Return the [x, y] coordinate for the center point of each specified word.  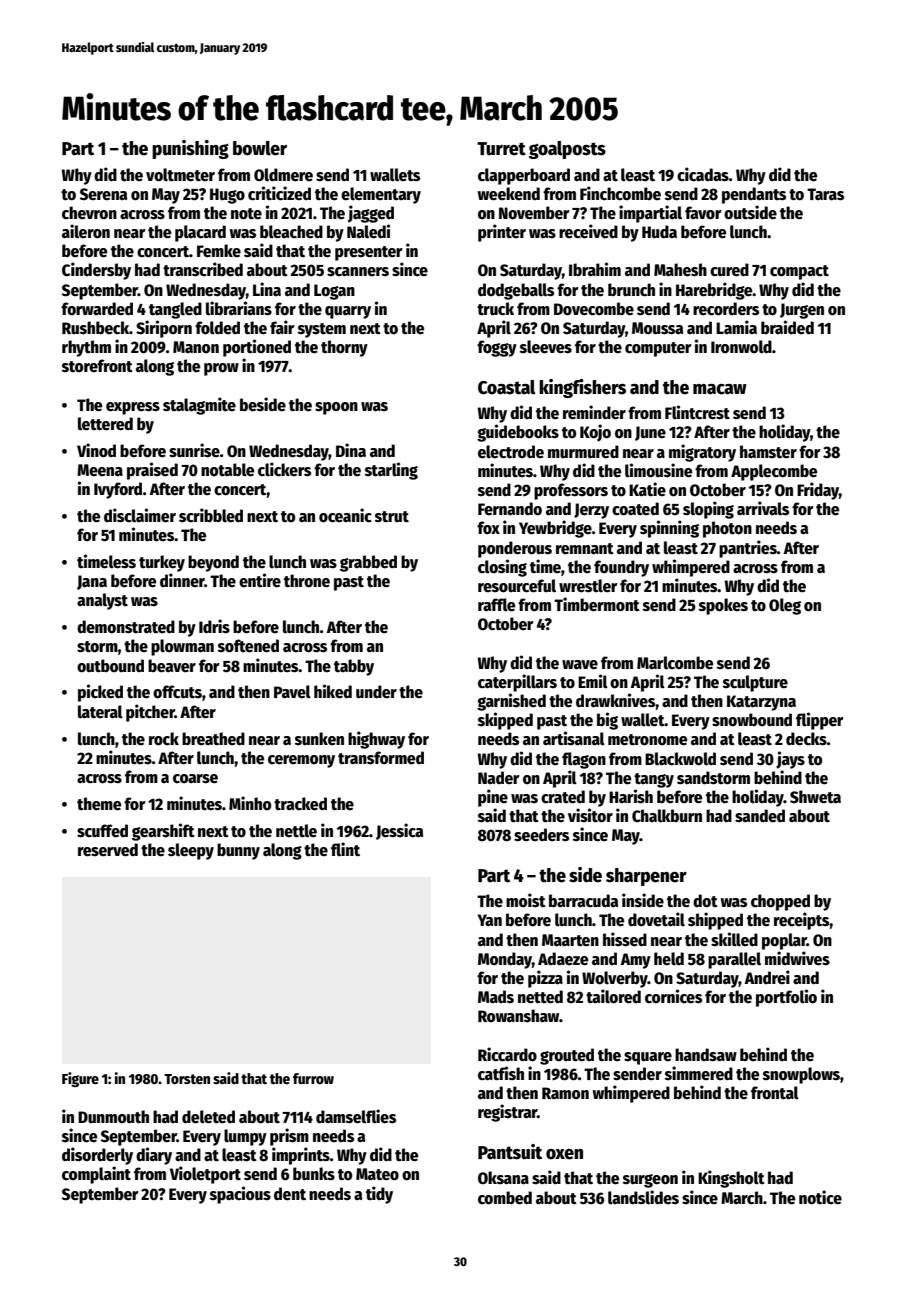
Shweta [815, 797]
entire [260, 580]
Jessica [400, 831]
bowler [260, 148]
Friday [818, 491]
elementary [381, 195]
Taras [825, 194]
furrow [313, 1078]
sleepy [191, 851]
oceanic [345, 515]
